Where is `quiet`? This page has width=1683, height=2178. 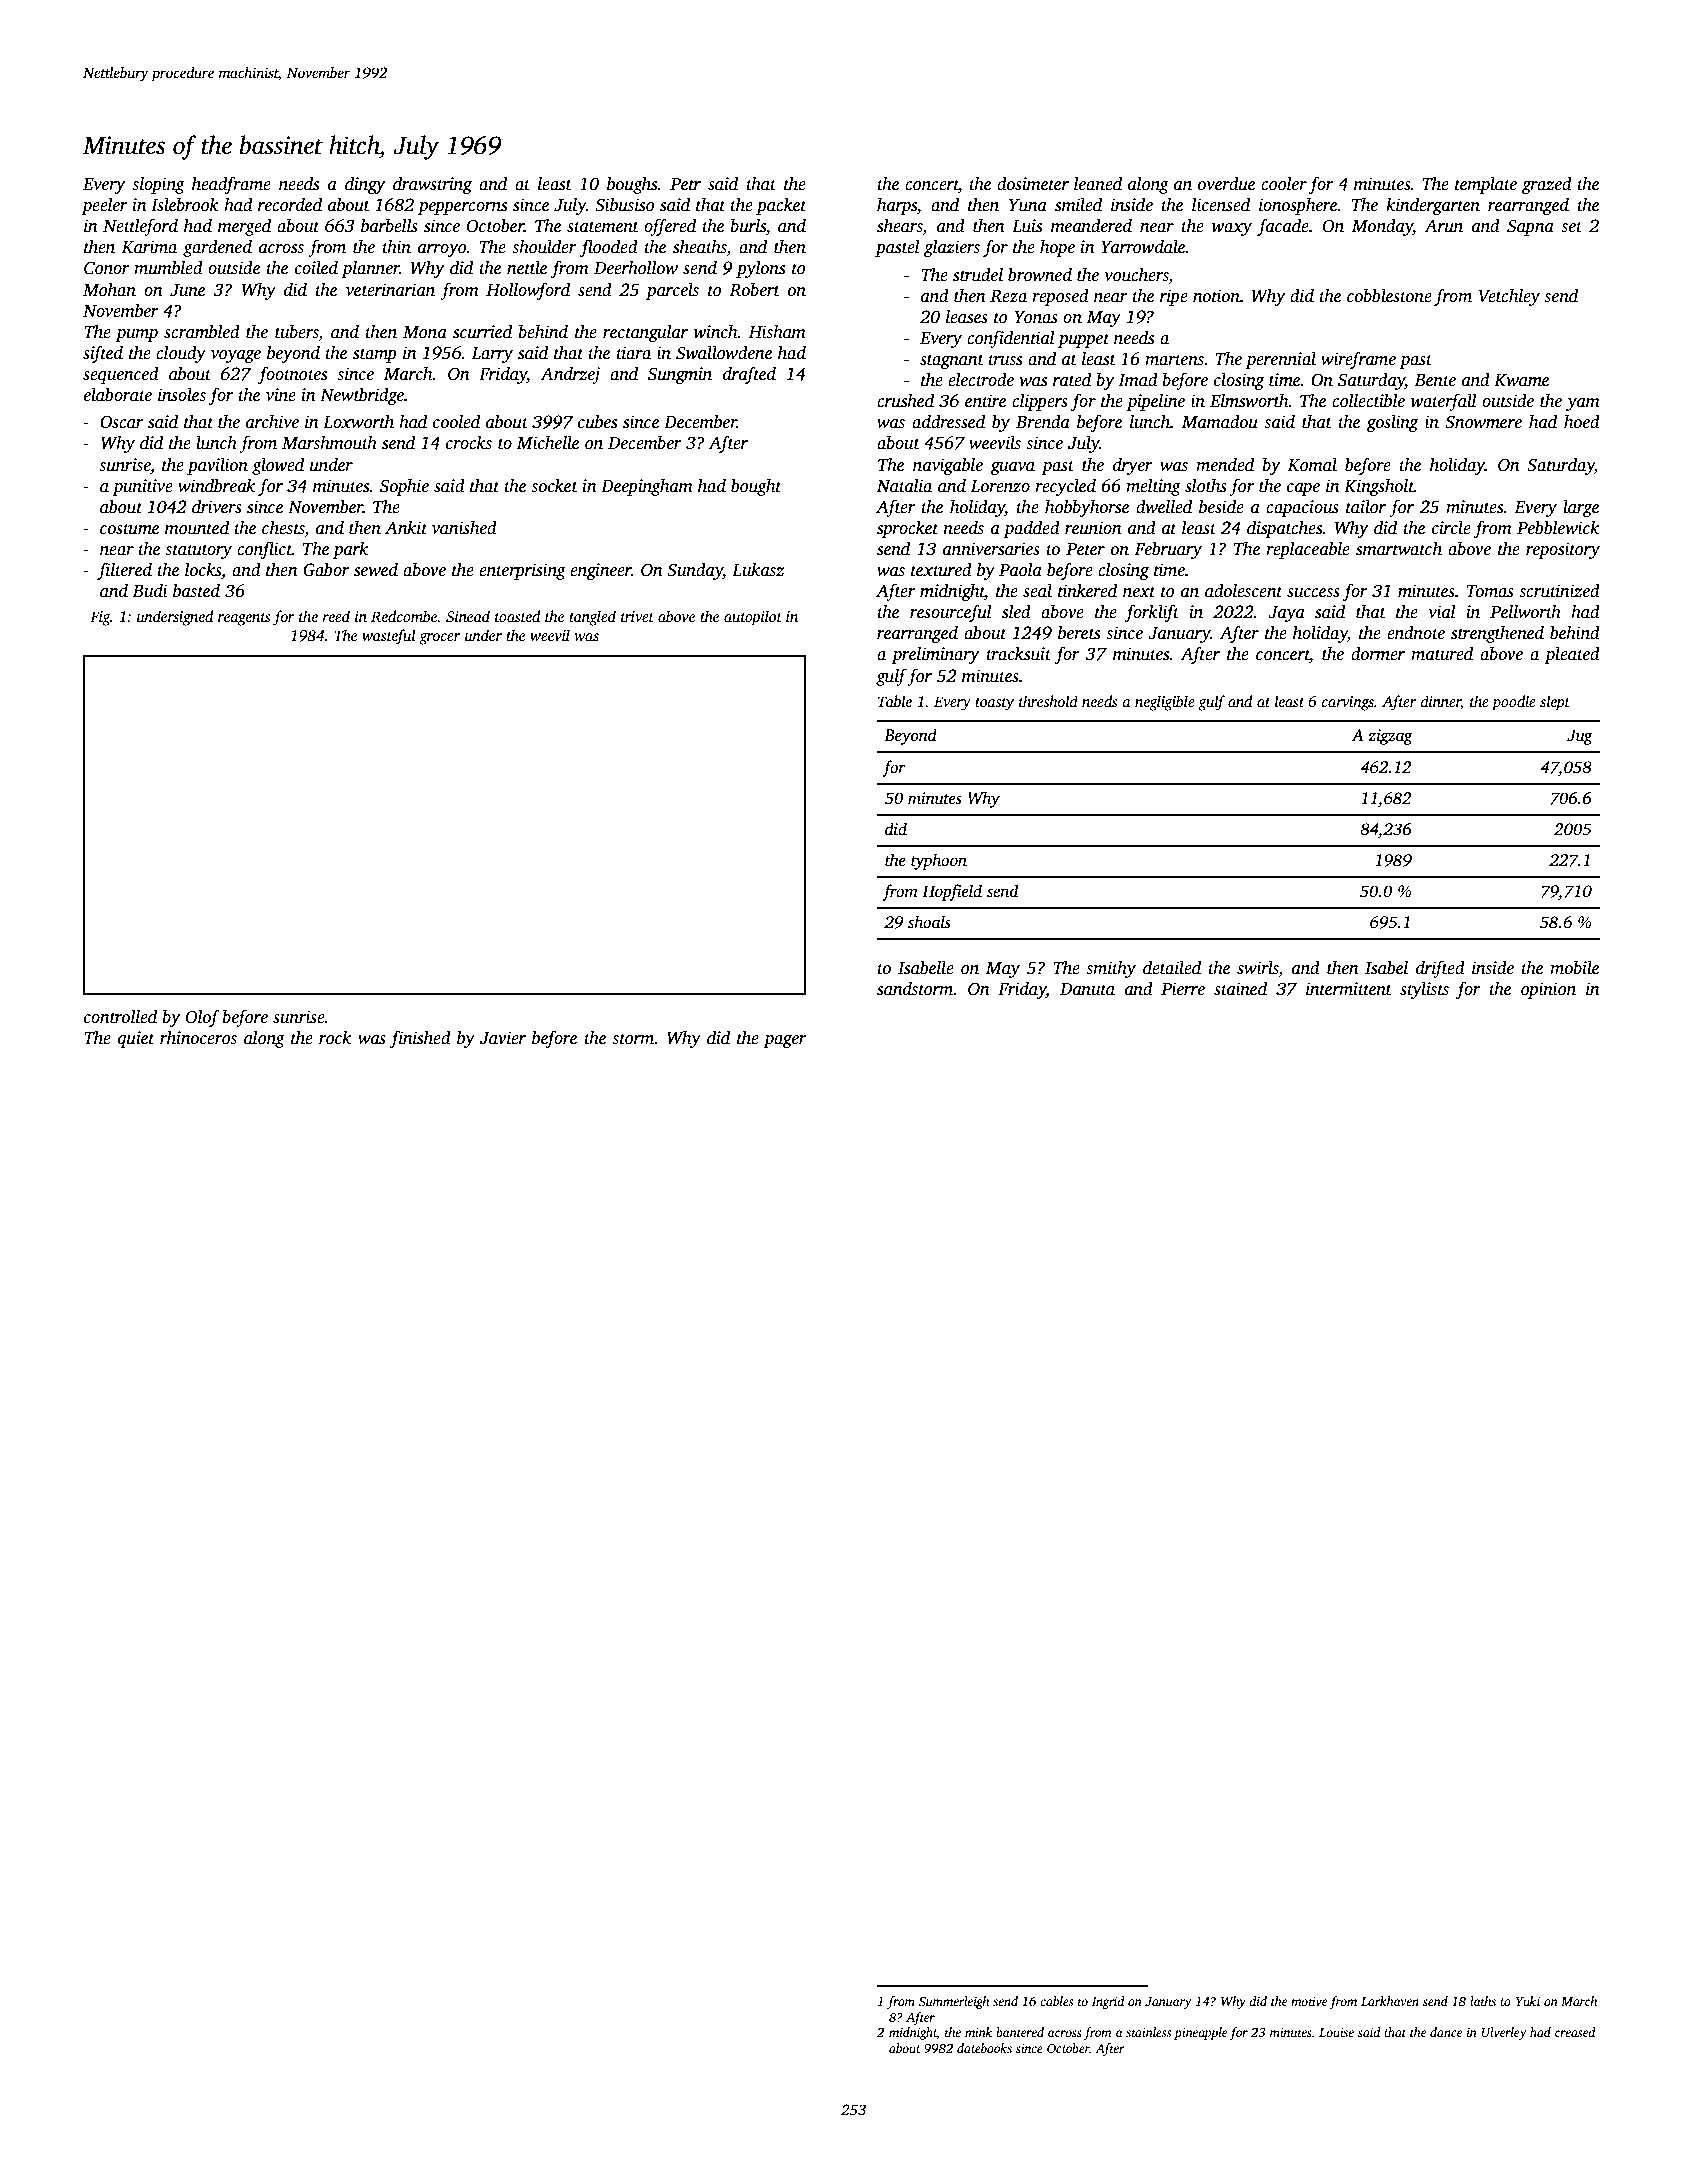
quiet is located at coordinates (136, 1039).
